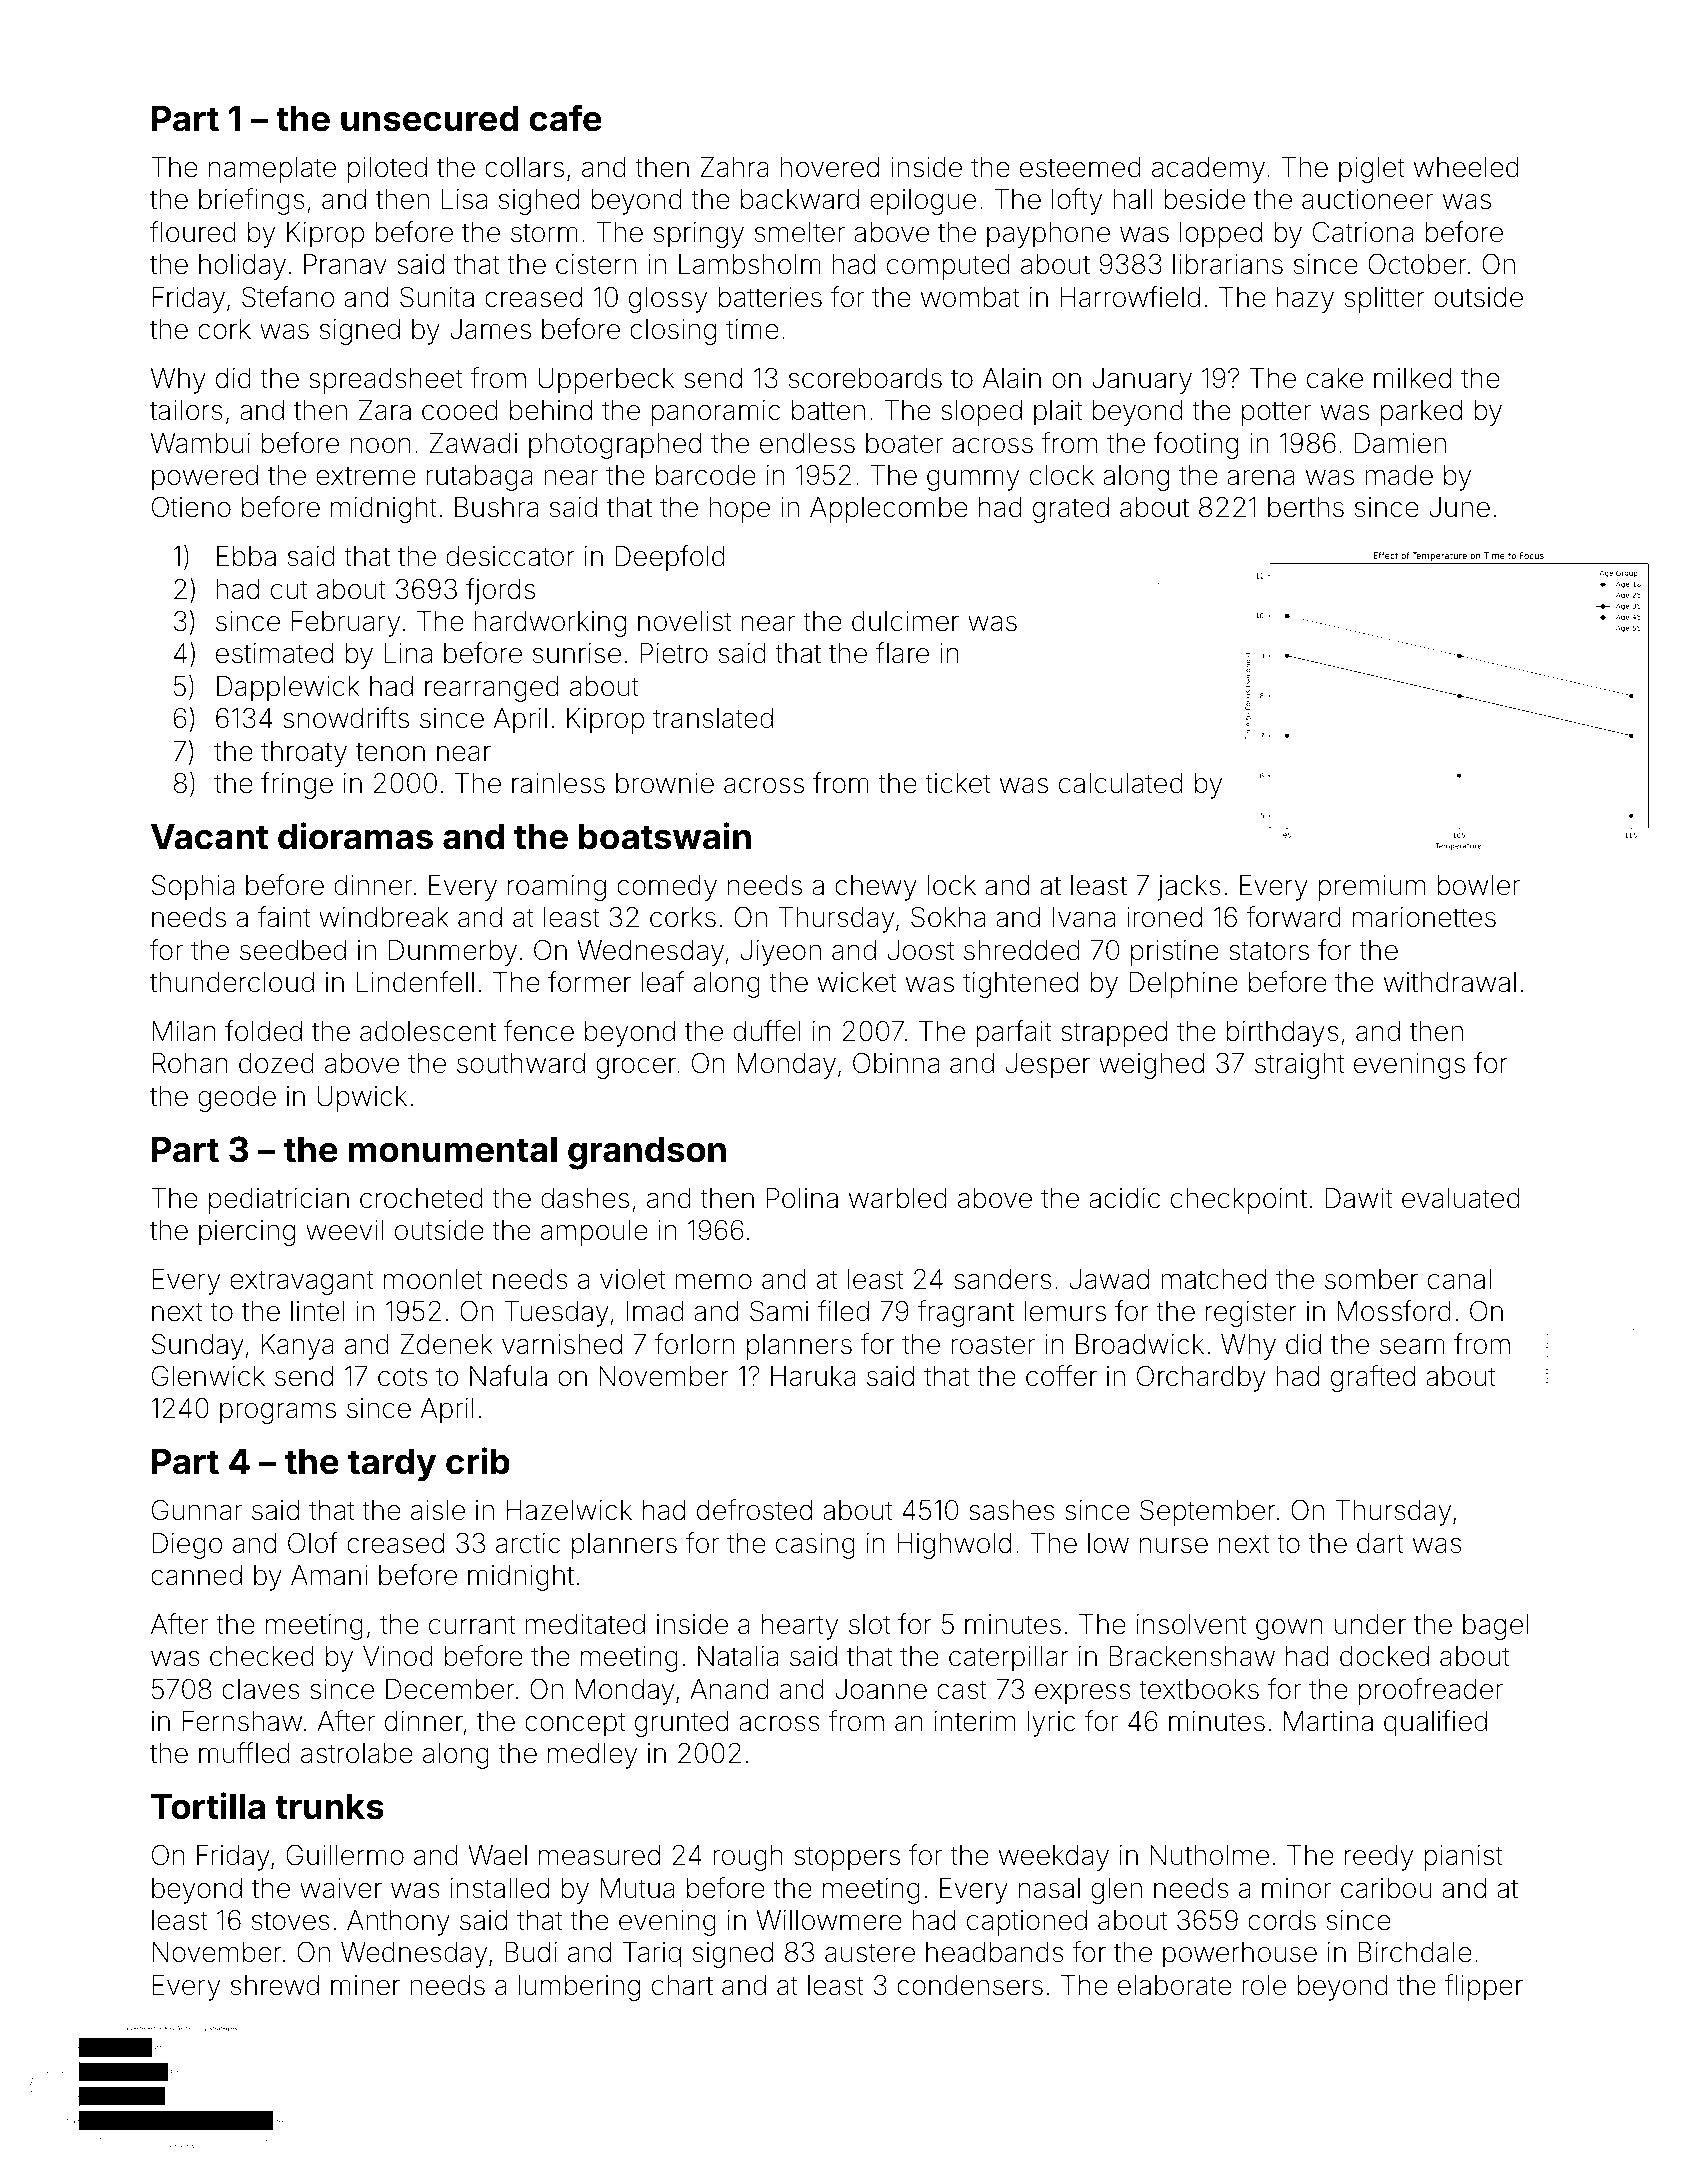  Describe the element at coordinates (896, 1063) in the screenshot. I see `Obinna` at that location.
